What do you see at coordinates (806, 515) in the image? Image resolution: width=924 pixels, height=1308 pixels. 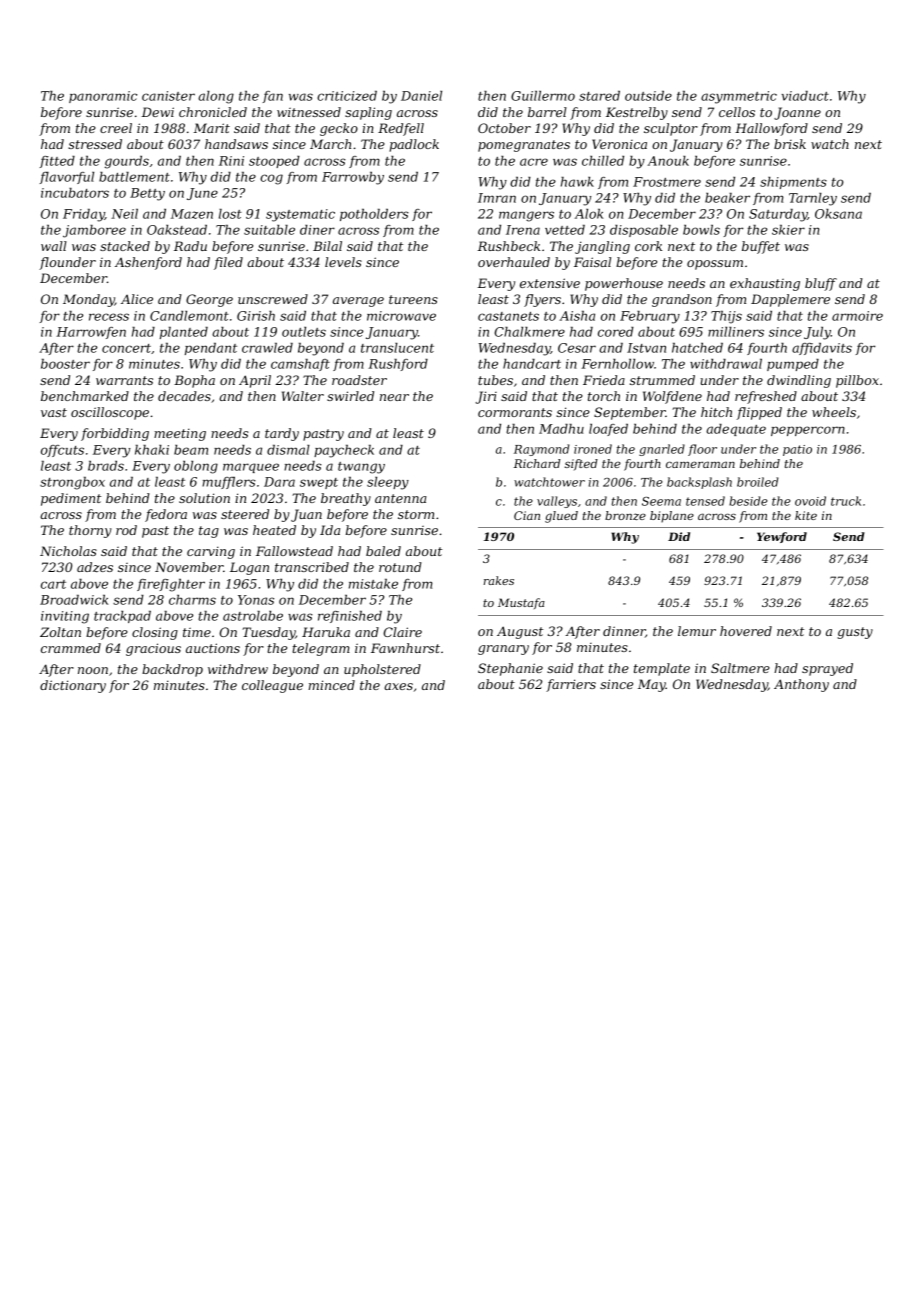 I see `kite` at bounding box center [806, 515].
